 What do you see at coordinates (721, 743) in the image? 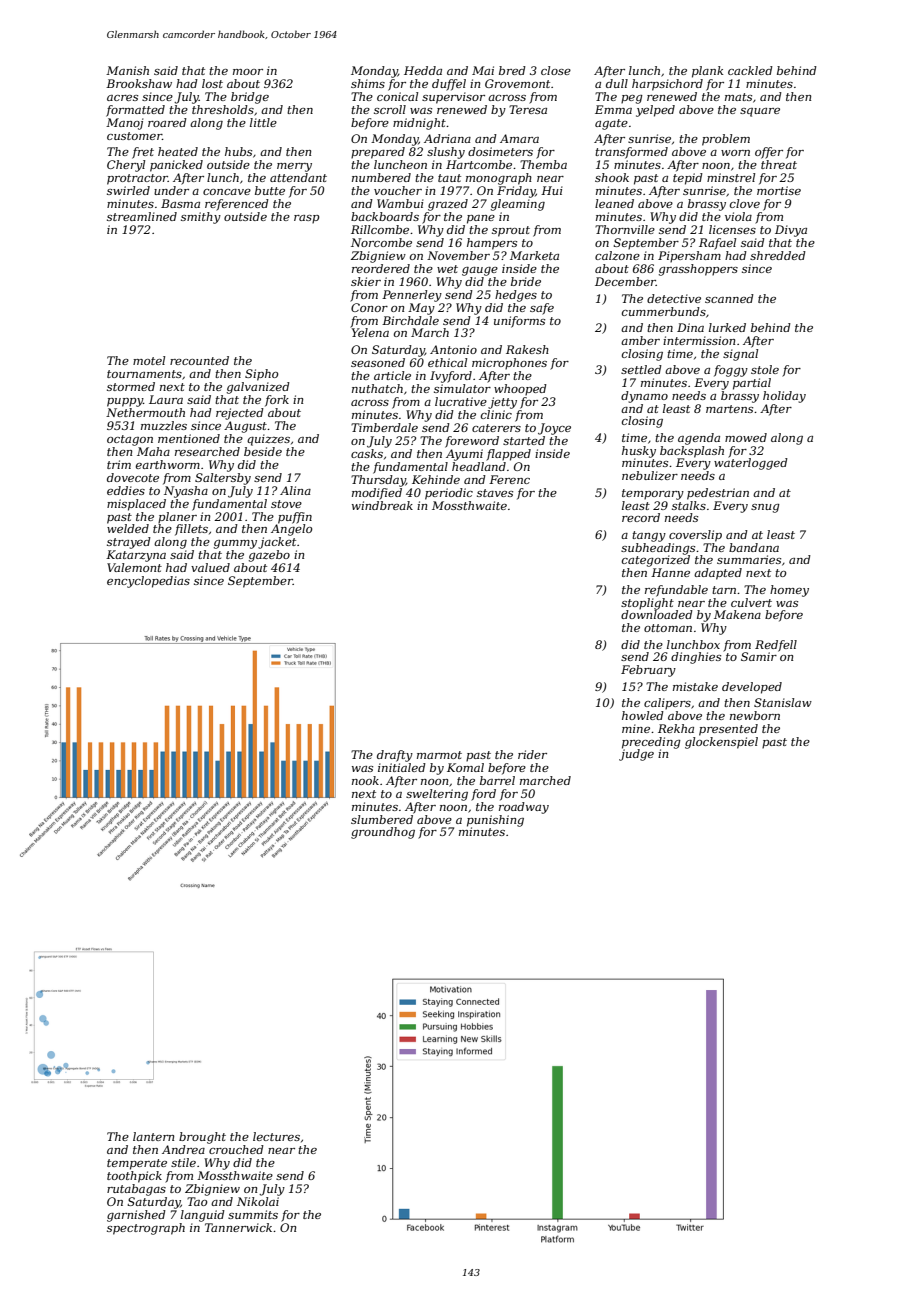
I see `glockenspiel` at bounding box center [721, 743].
